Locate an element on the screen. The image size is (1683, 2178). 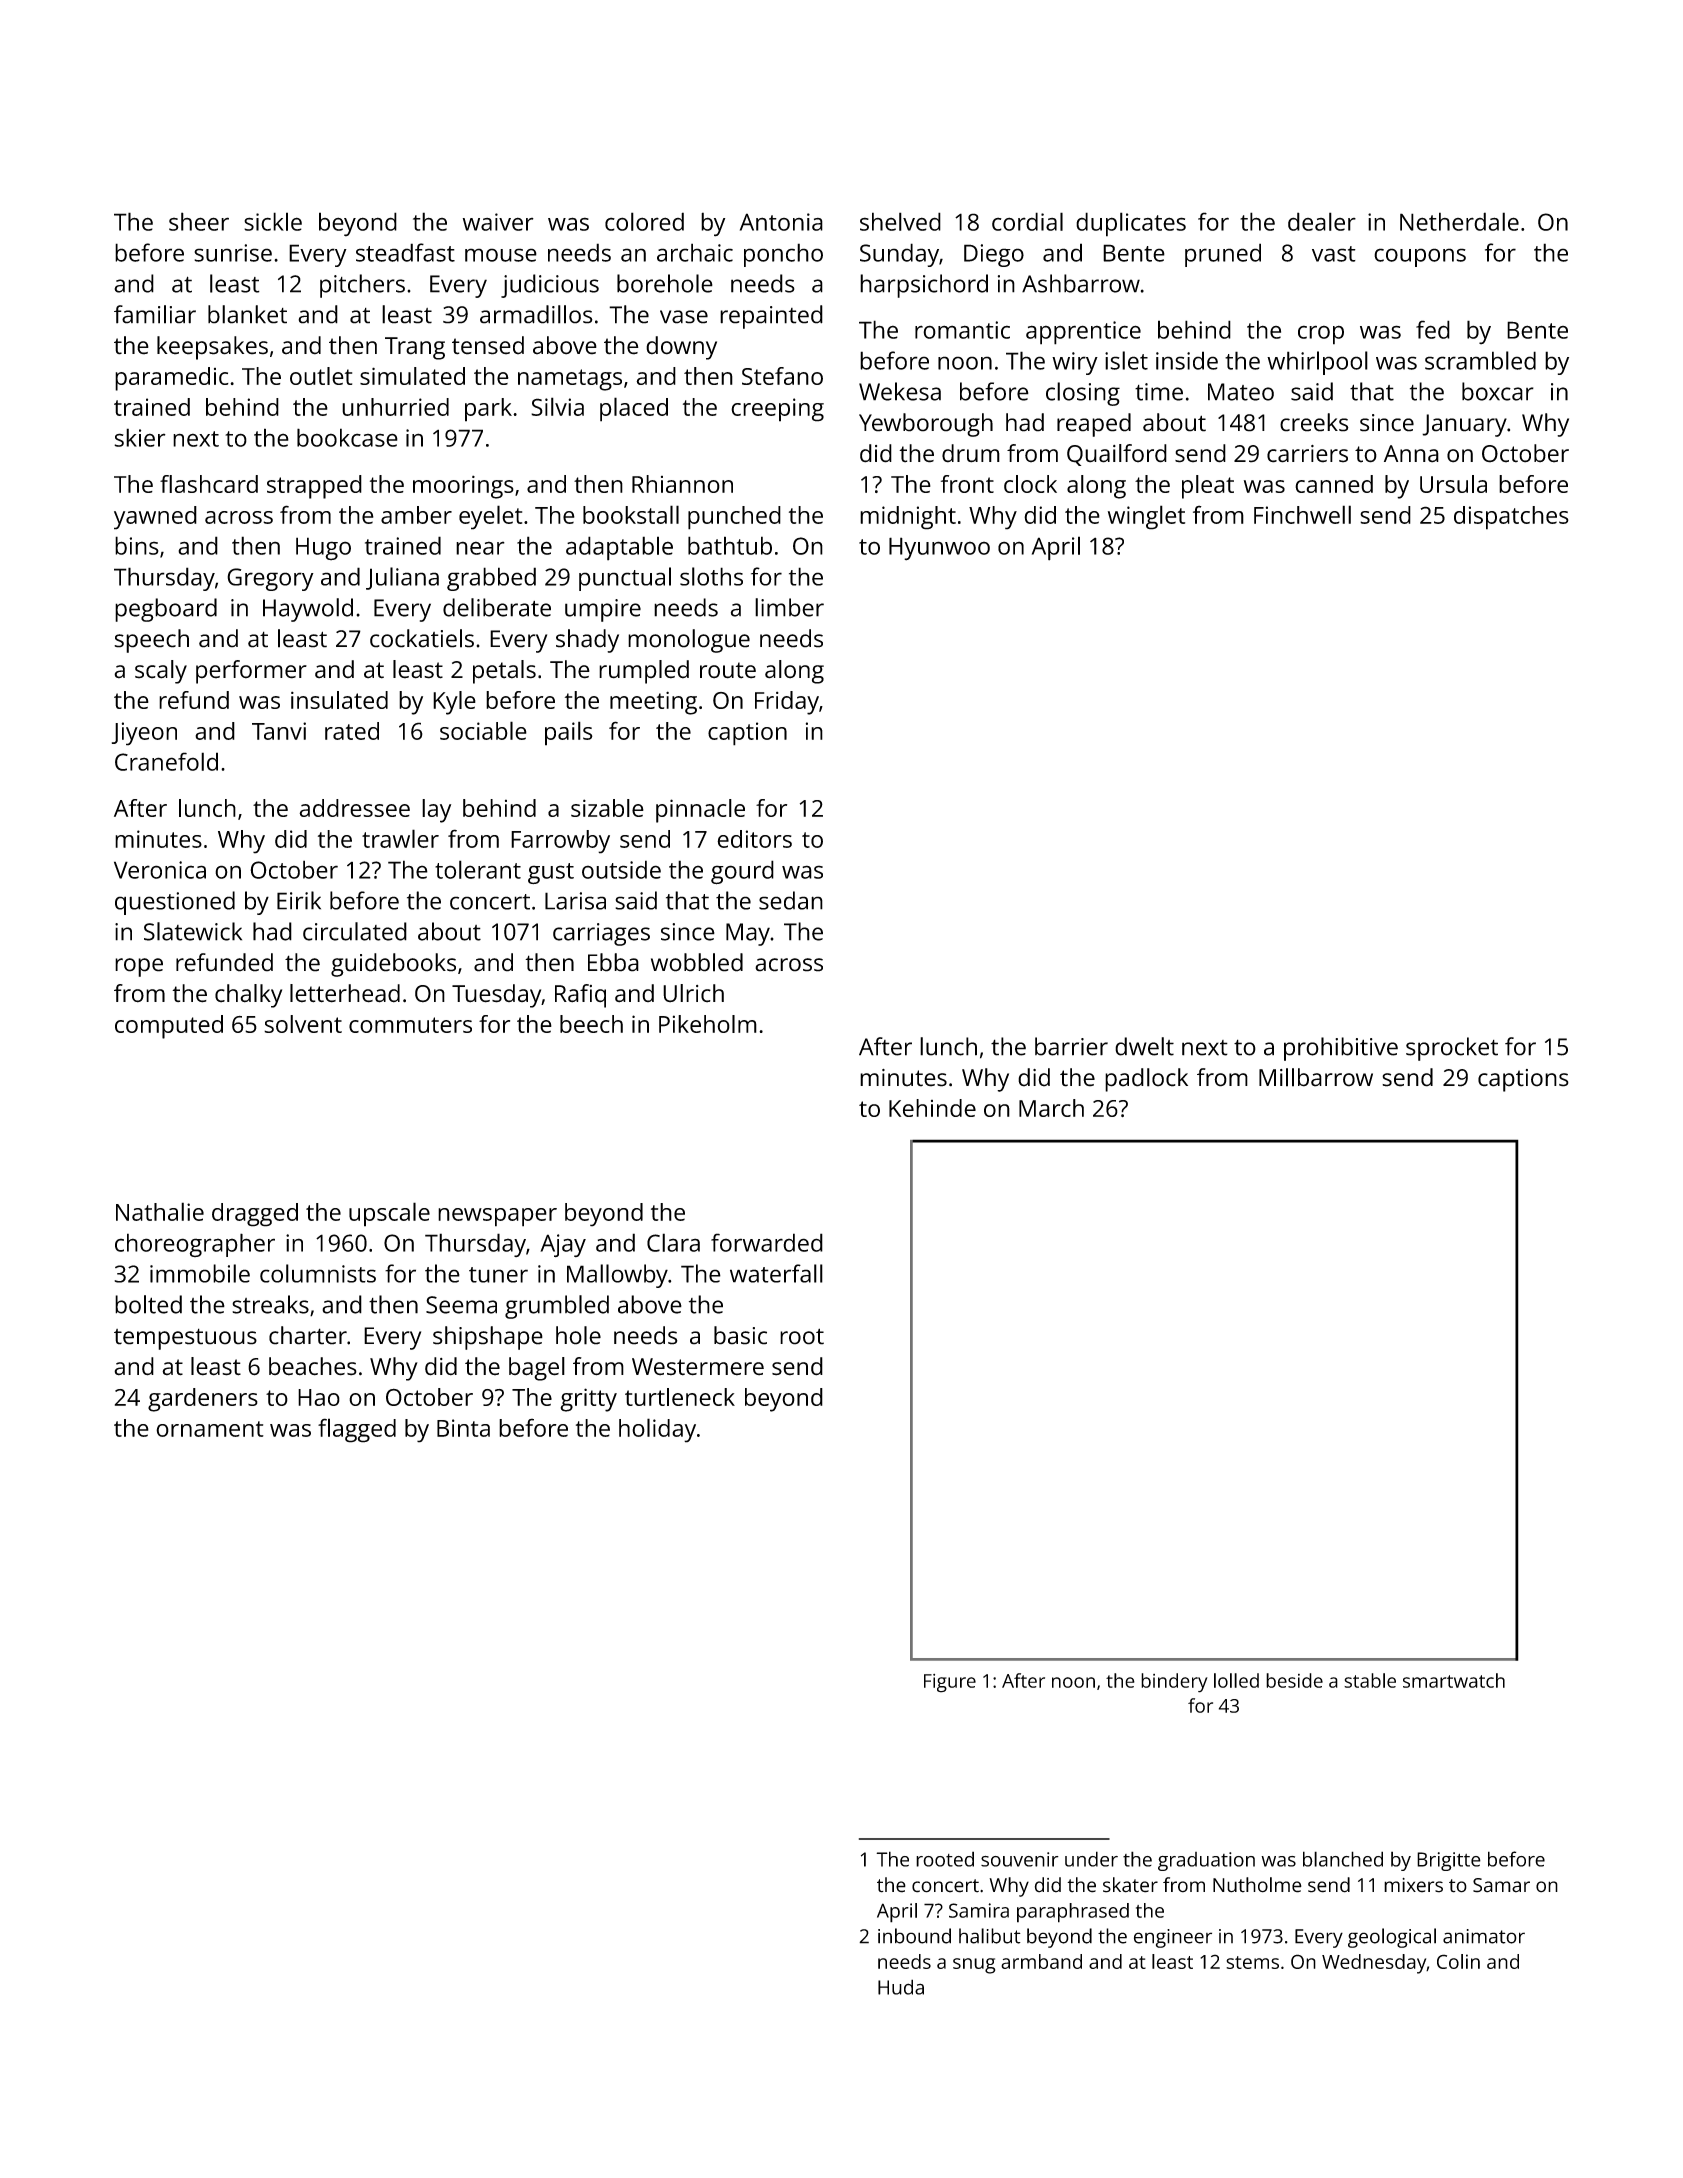
prohibitive is located at coordinates (1341, 1049).
